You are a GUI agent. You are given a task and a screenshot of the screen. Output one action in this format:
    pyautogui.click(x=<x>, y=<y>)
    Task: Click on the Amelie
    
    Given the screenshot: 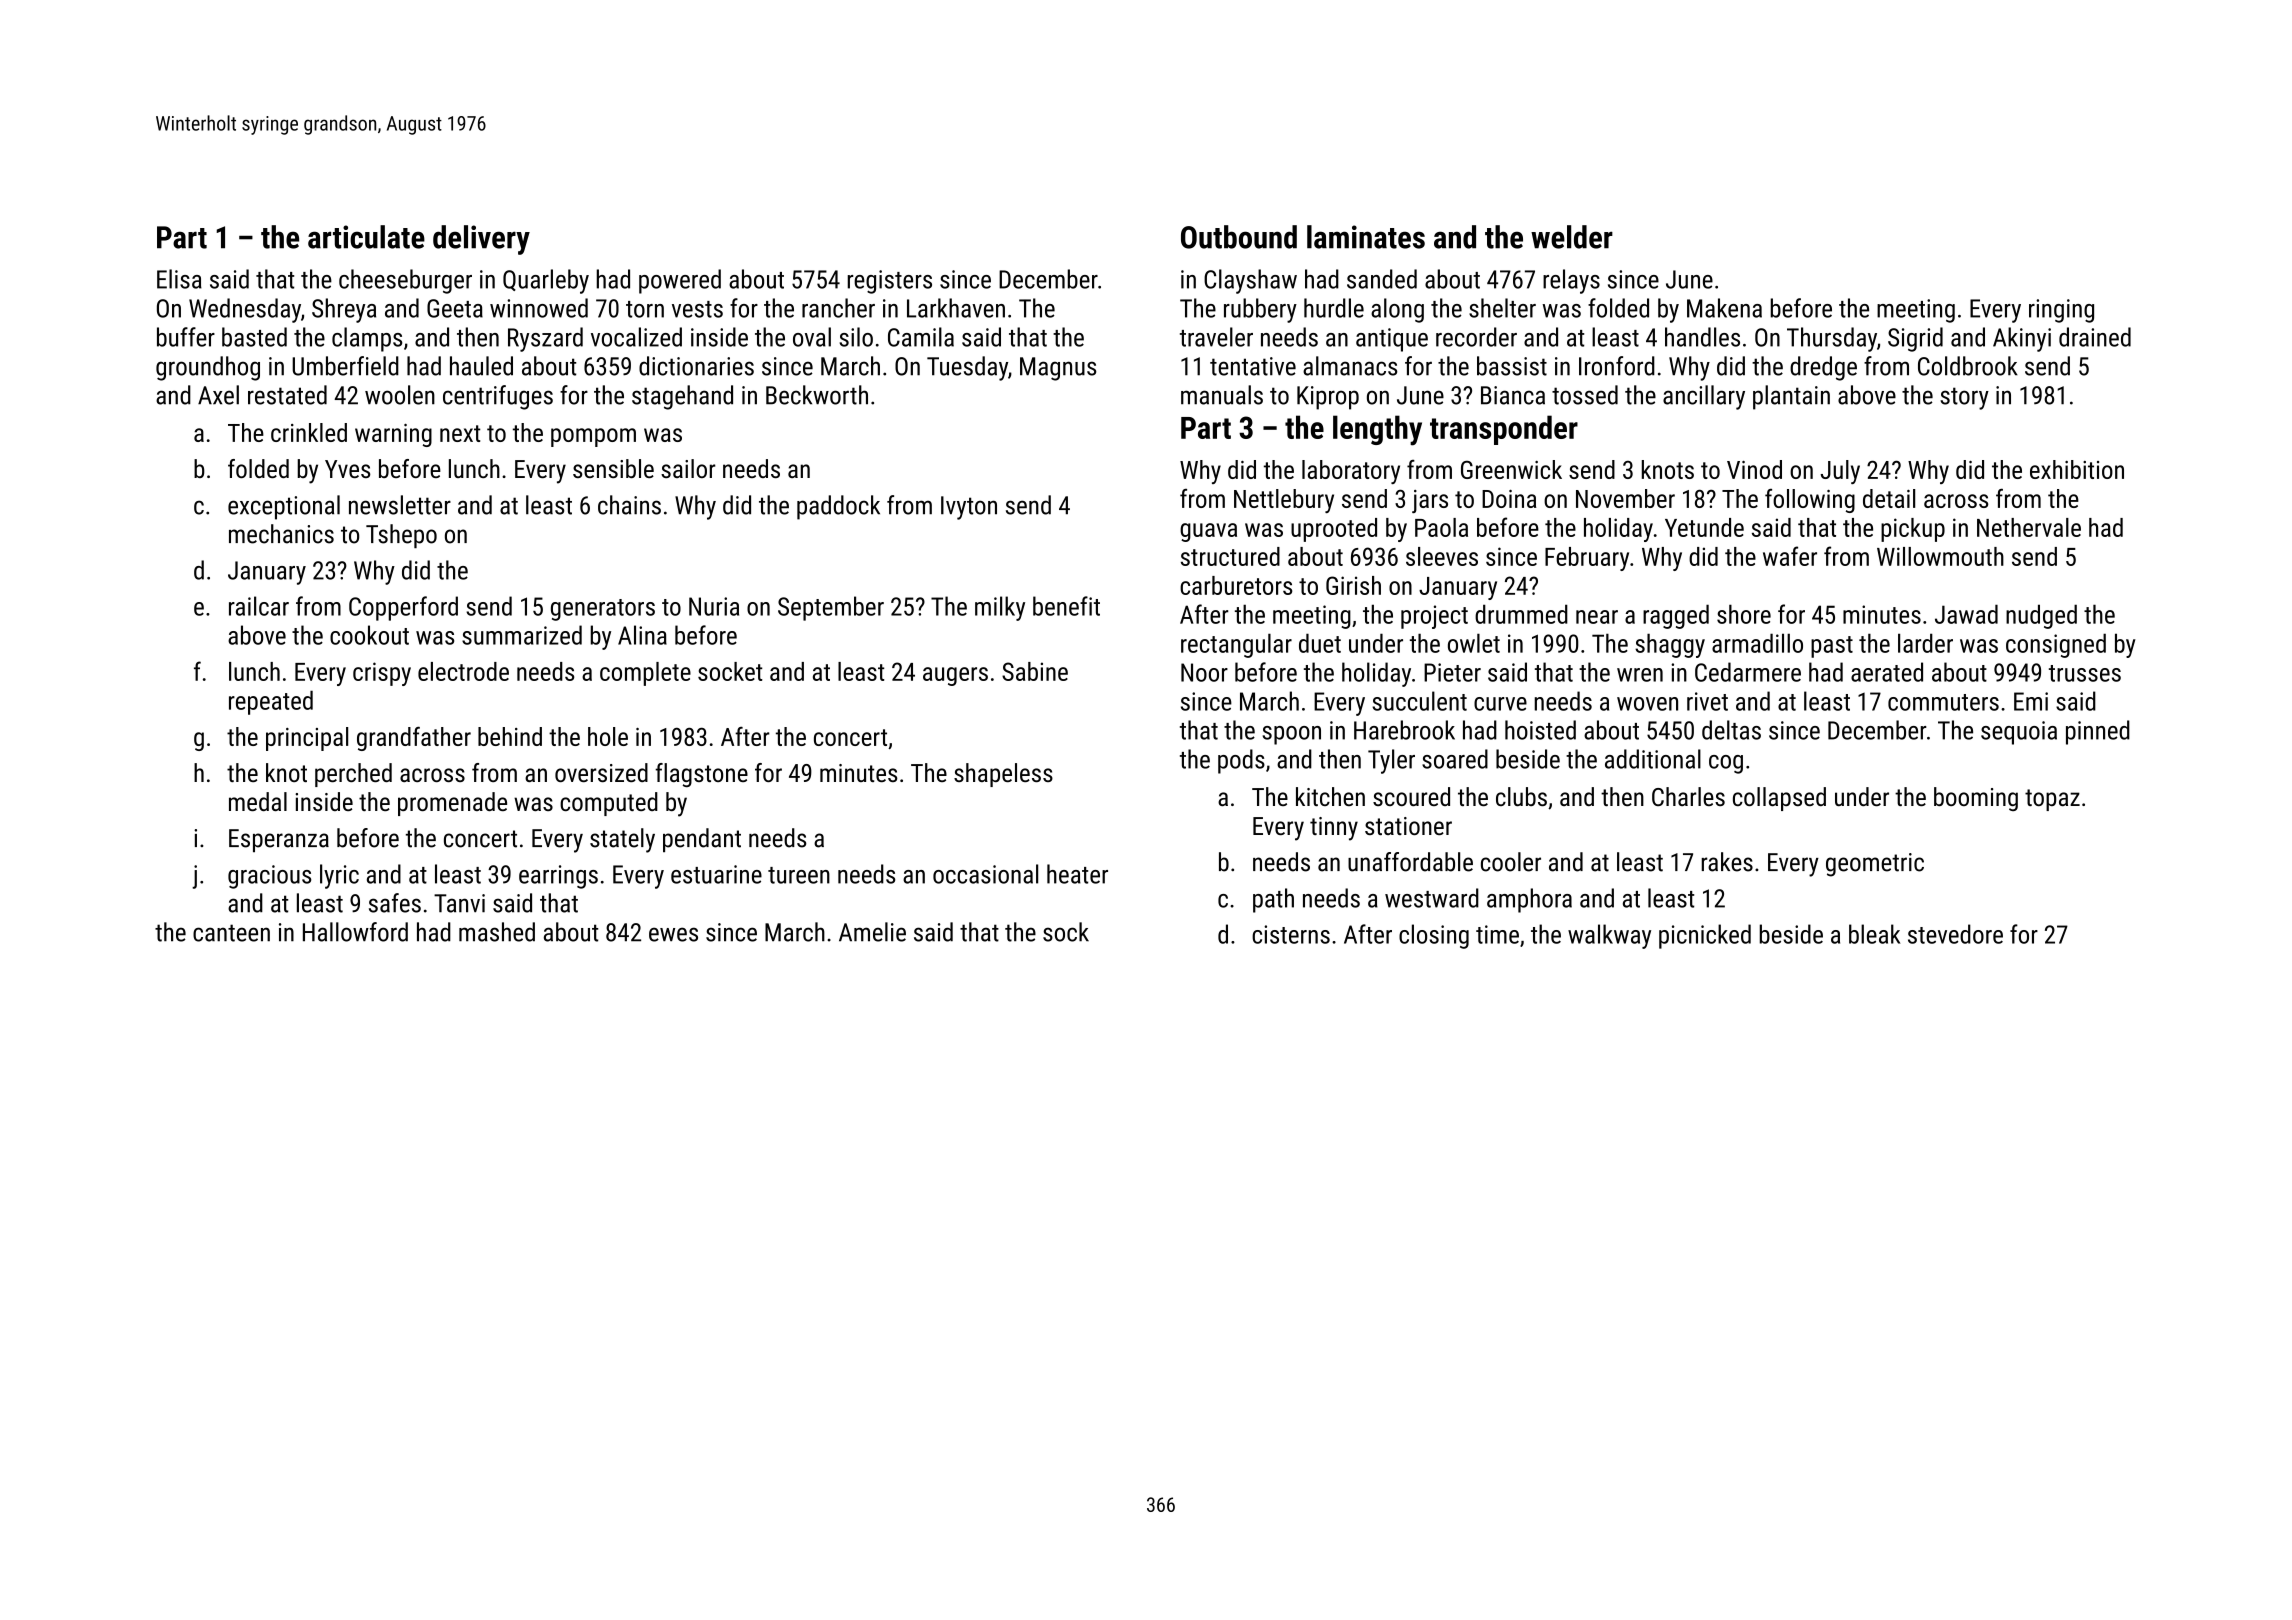 What is the action you would take?
    pyautogui.click(x=872, y=932)
